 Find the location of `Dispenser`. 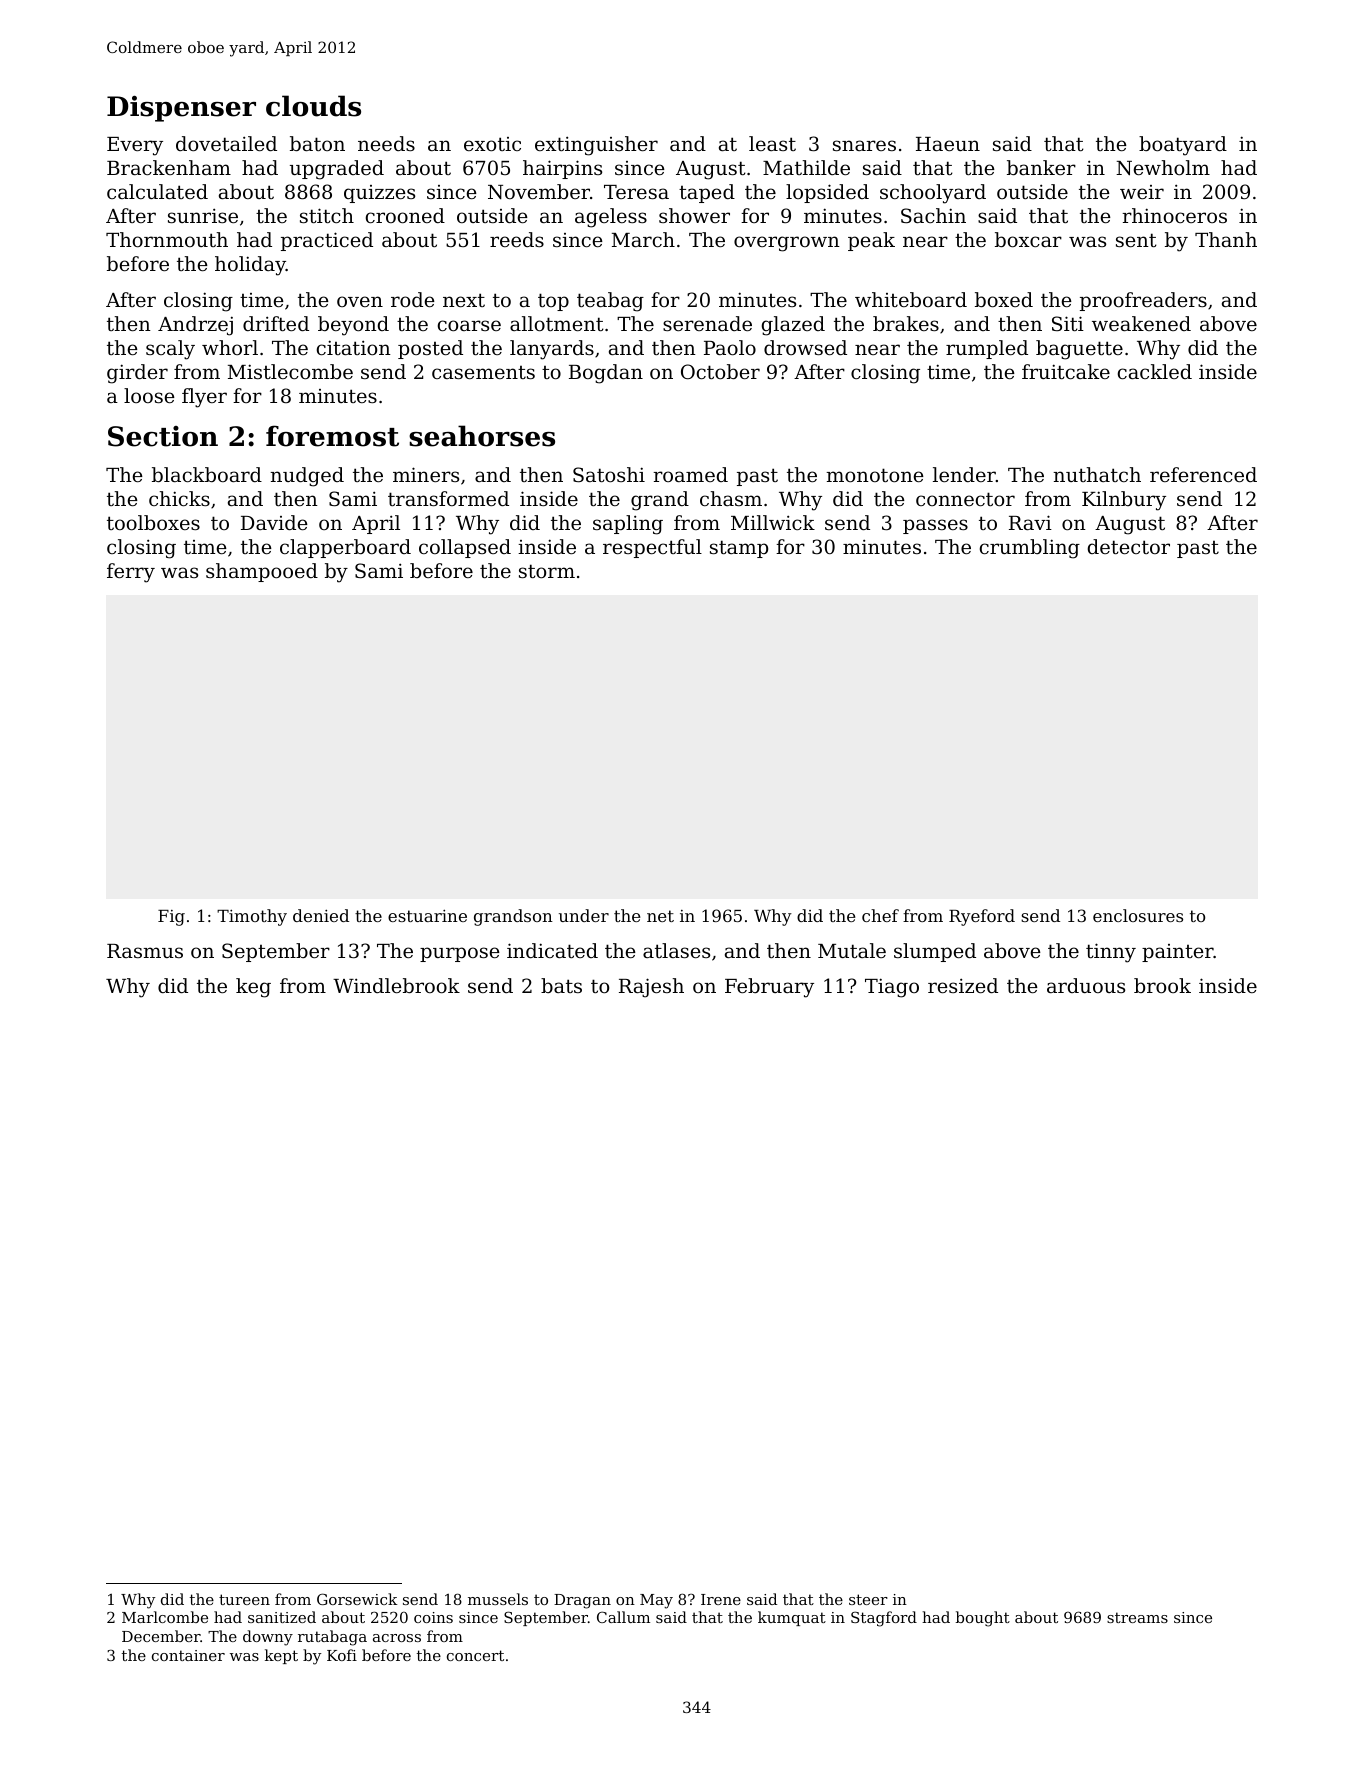

Dispenser is located at coordinates (181, 109).
